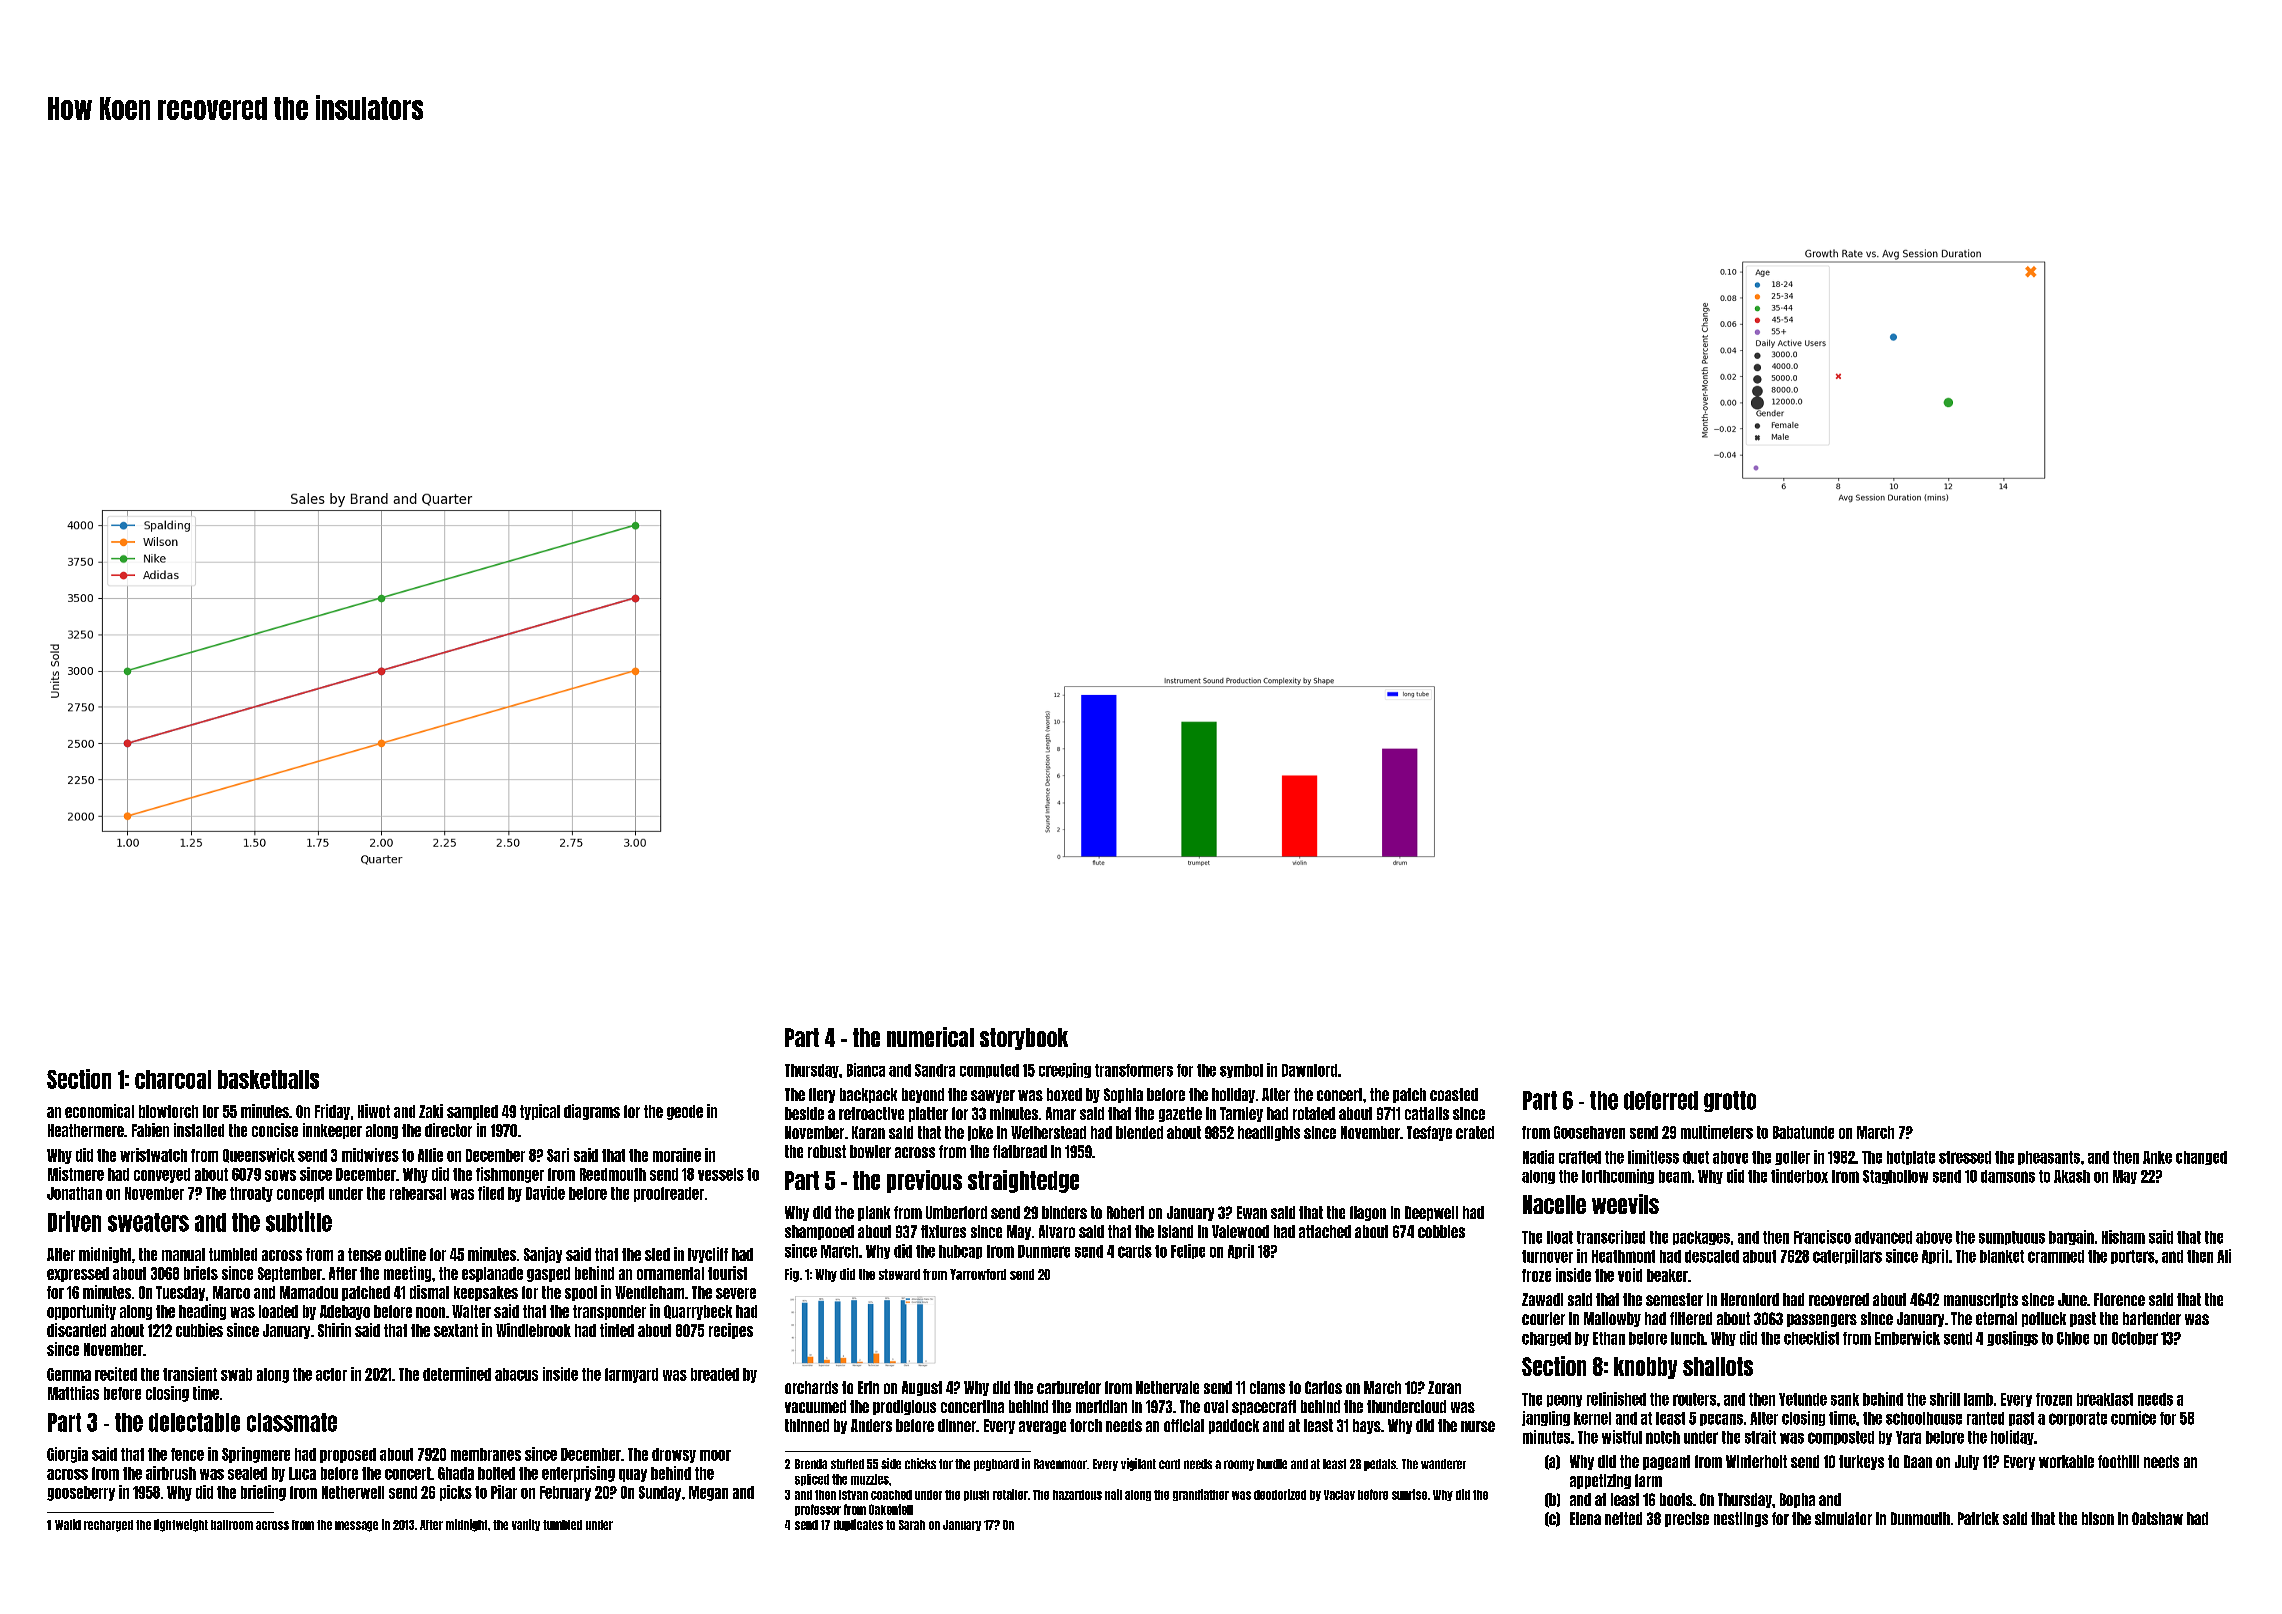 This image has height=1614, width=2282. Describe the element at coordinates (1730, 1101) in the image. I see `grotto` at that location.
